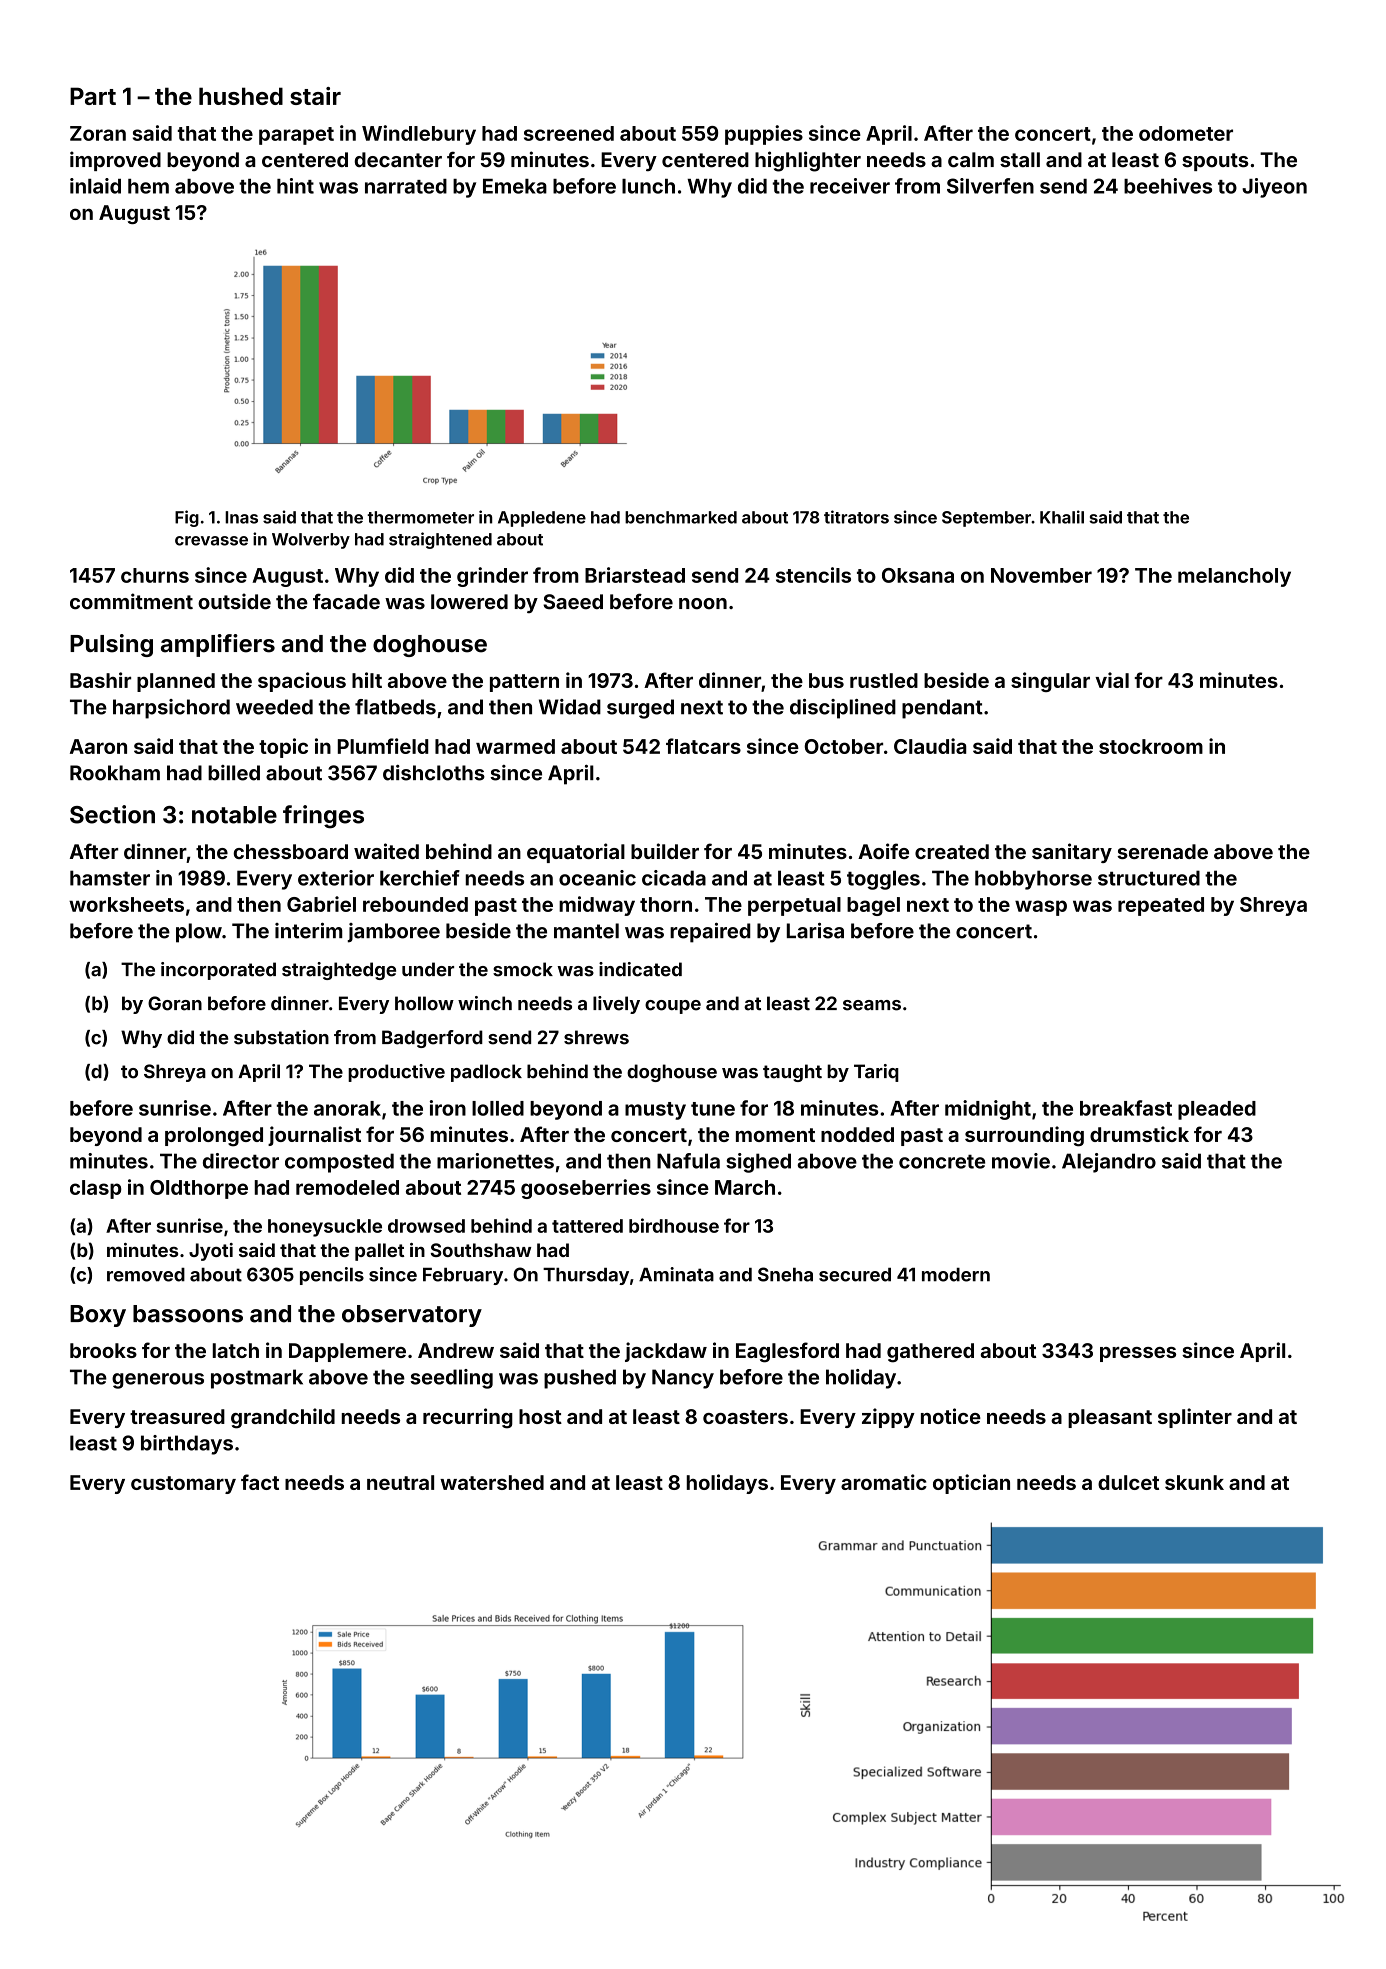 This screenshot has height=1969, width=1386. Describe the element at coordinates (100, 680) in the screenshot. I see `Bashir` at that location.
